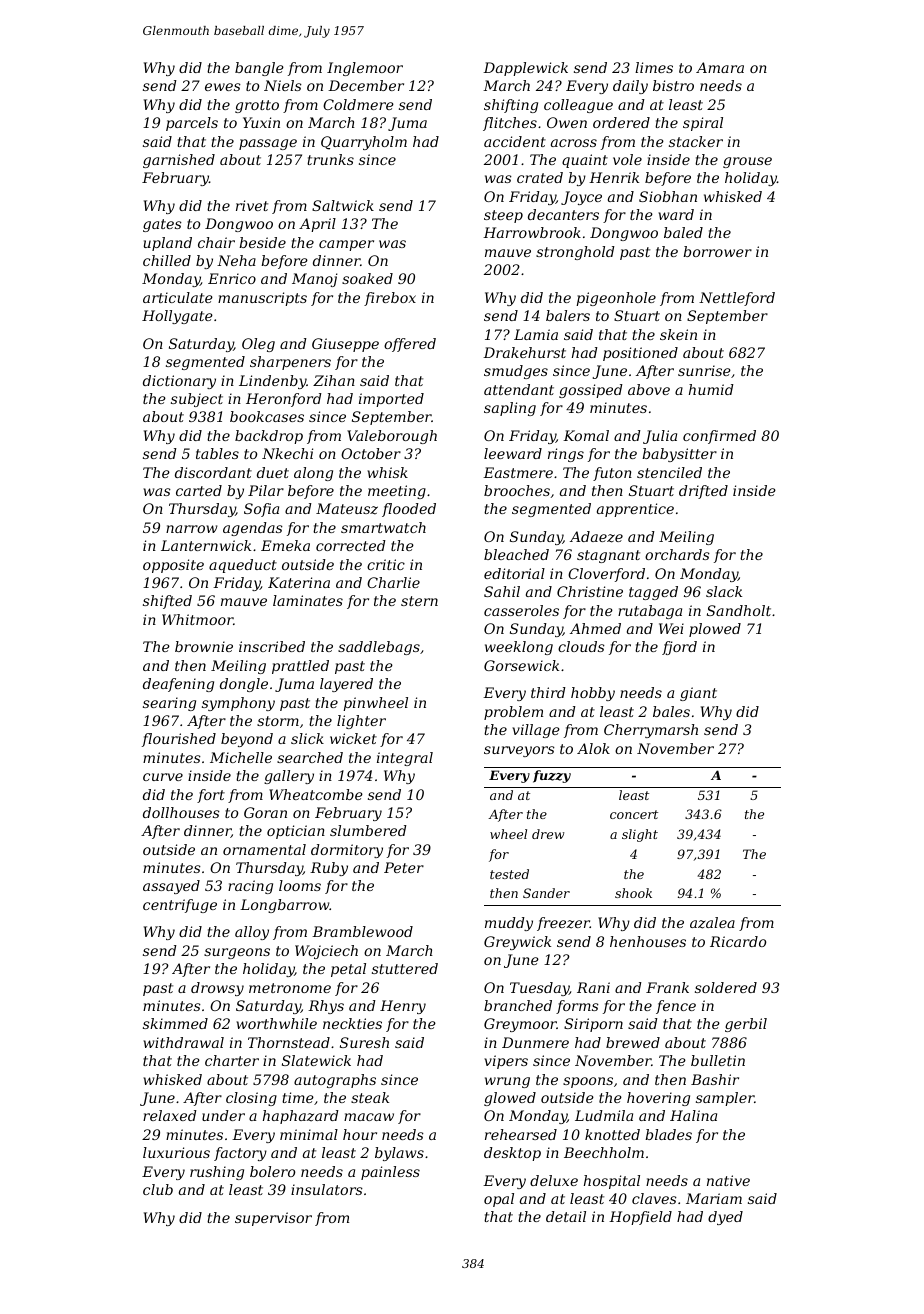 The image size is (924, 1314). Describe the element at coordinates (717, 251) in the document. I see `borrower` at that location.
